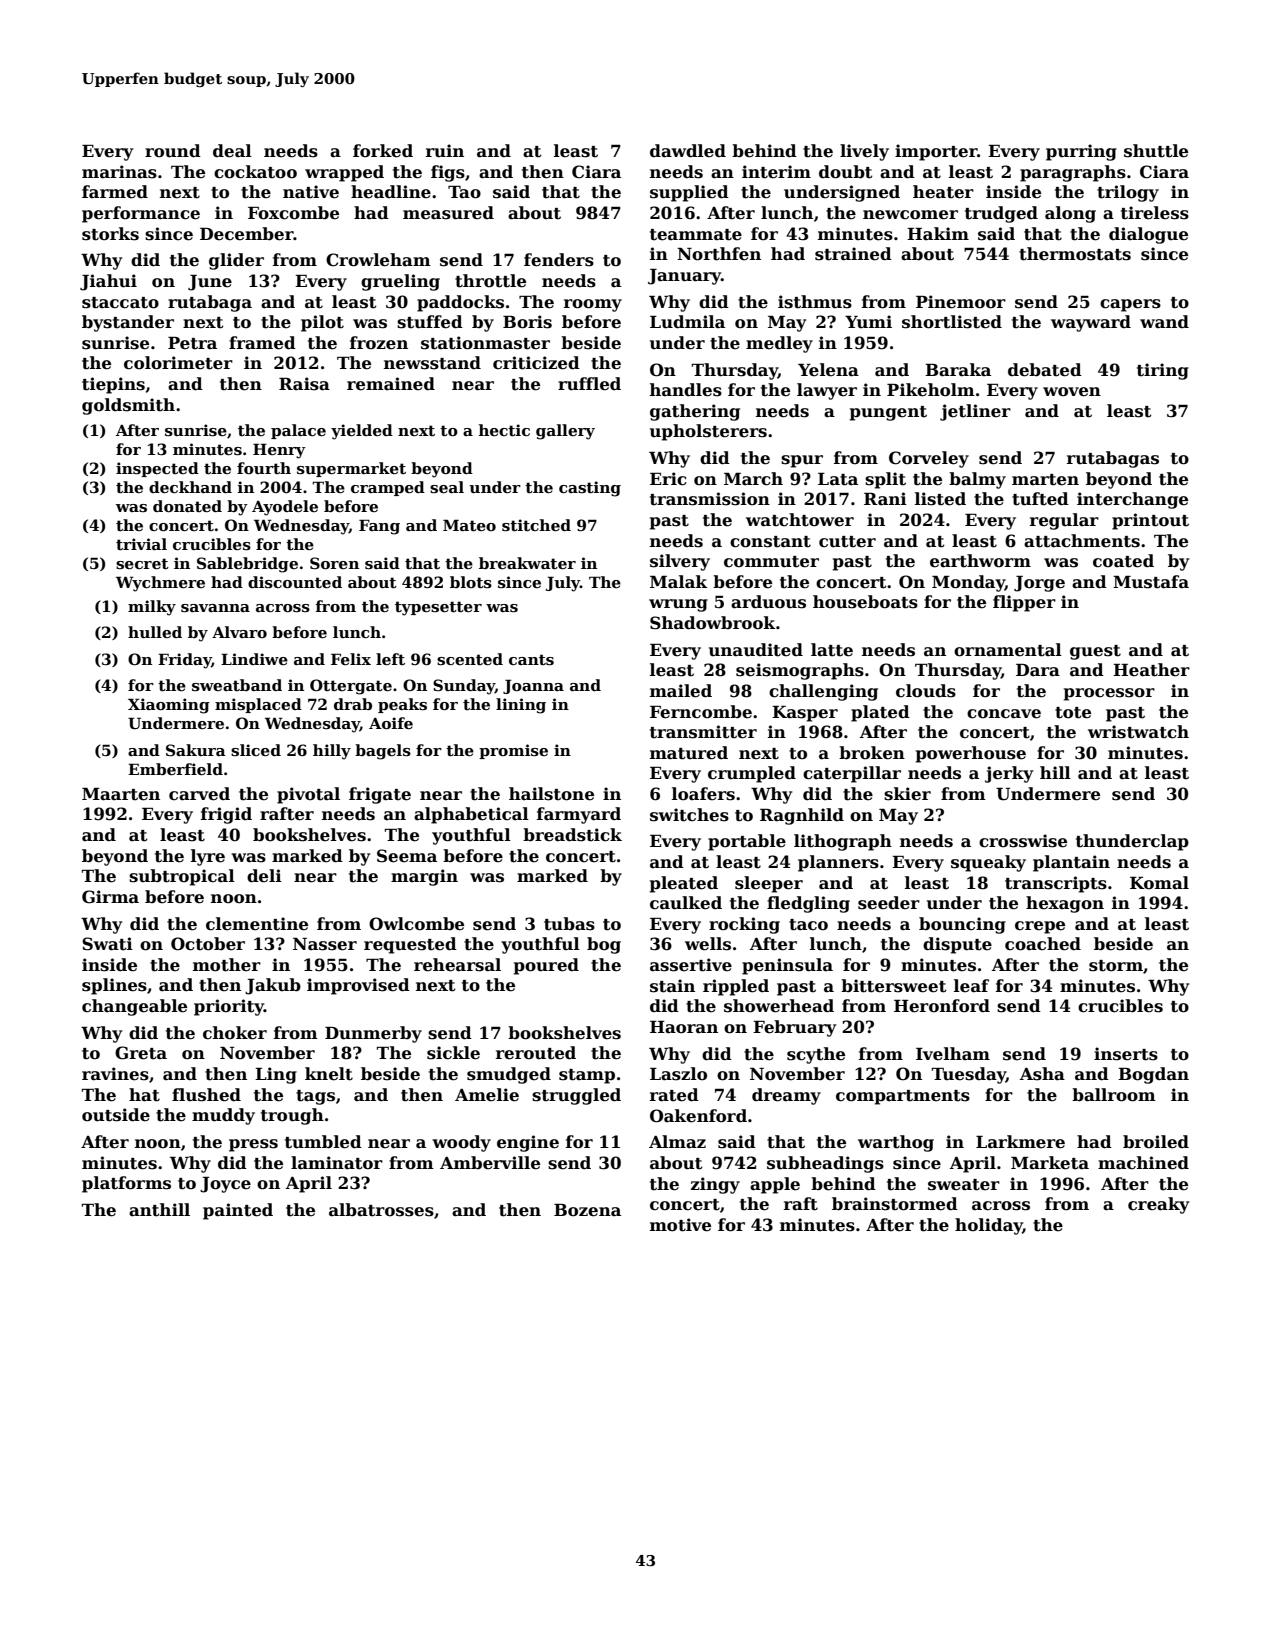 This document has width=1271, height=1645. Describe the element at coordinates (688, 151) in the document. I see `dawdled` at that location.
